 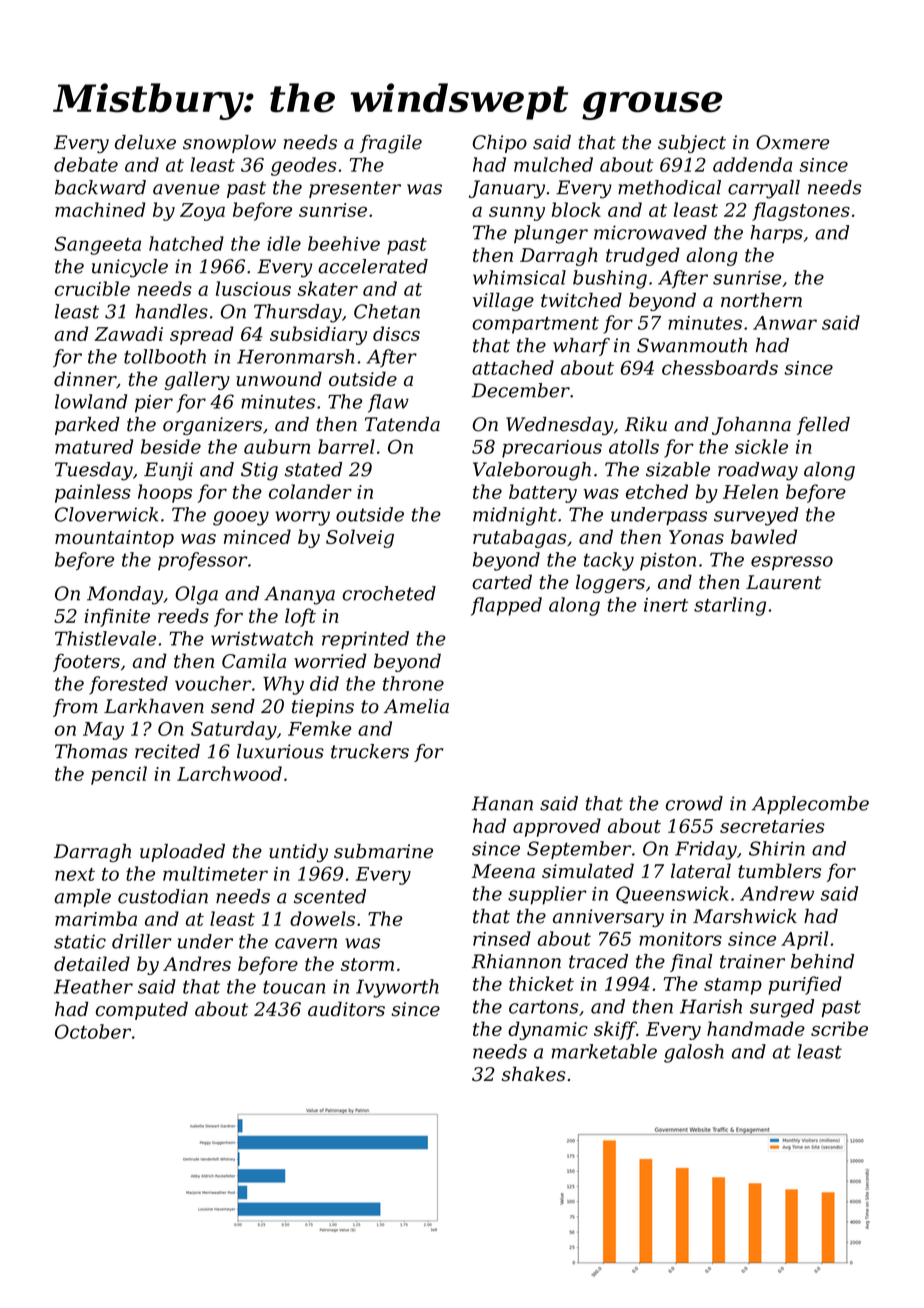 I want to click on dinner, so click(x=85, y=379).
